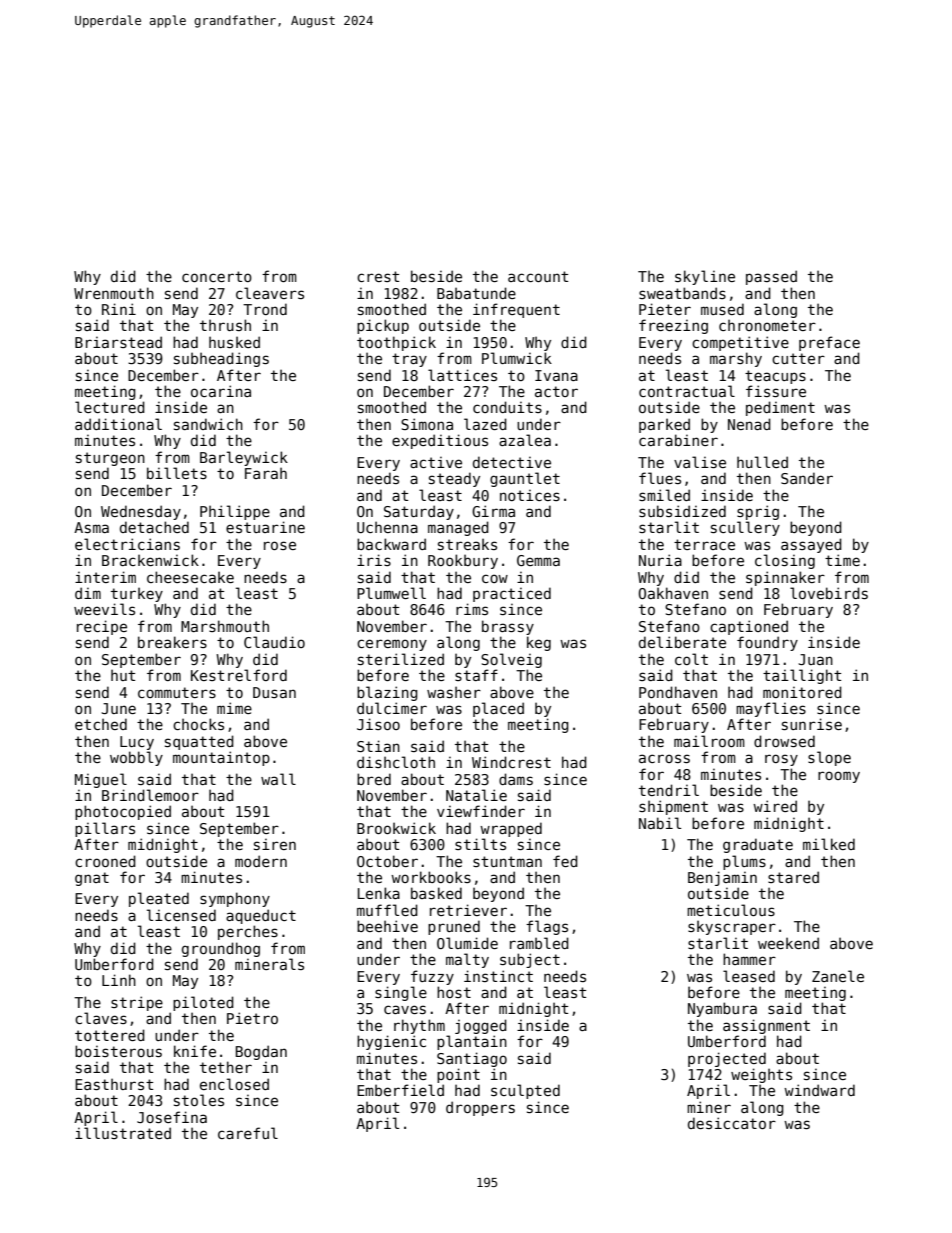 Image resolution: width=952 pixels, height=1233 pixels. What do you see at coordinates (807, 478) in the screenshot?
I see `Sander` at bounding box center [807, 478].
